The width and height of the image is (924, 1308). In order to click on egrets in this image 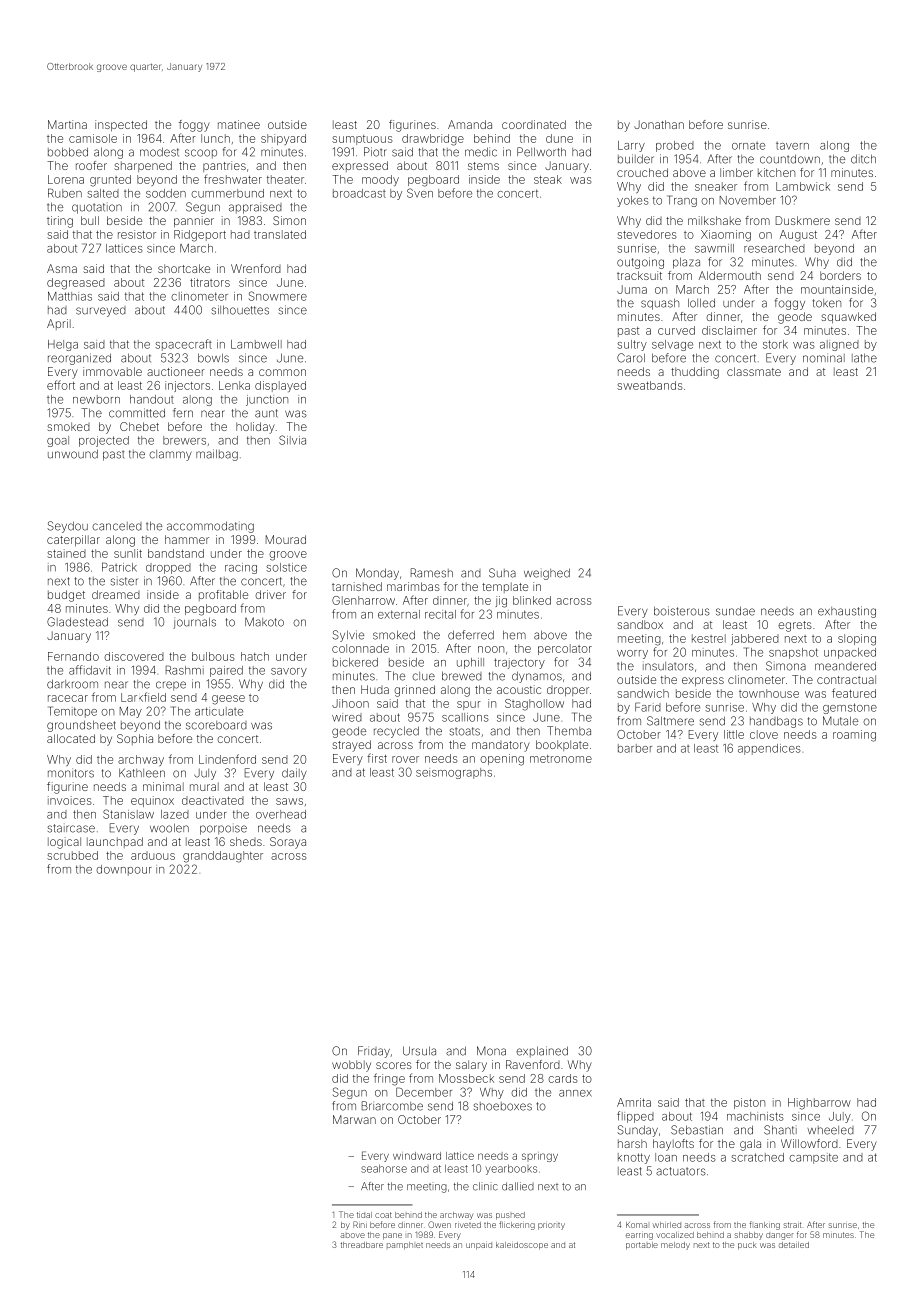, I will do `click(795, 626)`.
